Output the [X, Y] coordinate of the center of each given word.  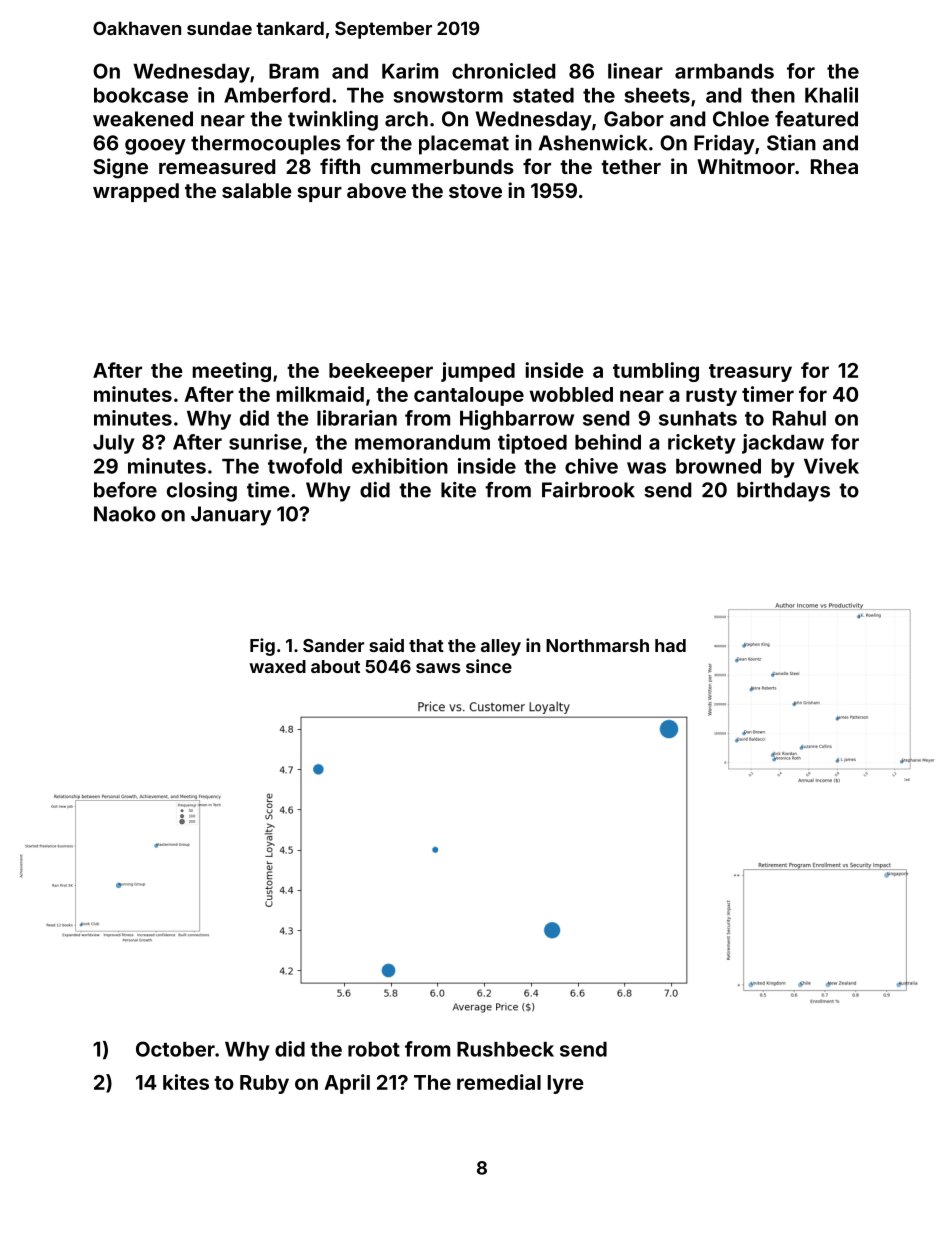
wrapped [136, 192]
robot [374, 1049]
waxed [277, 666]
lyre [566, 1084]
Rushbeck [505, 1049]
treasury [750, 373]
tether [631, 166]
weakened [143, 119]
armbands [724, 71]
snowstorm [448, 96]
